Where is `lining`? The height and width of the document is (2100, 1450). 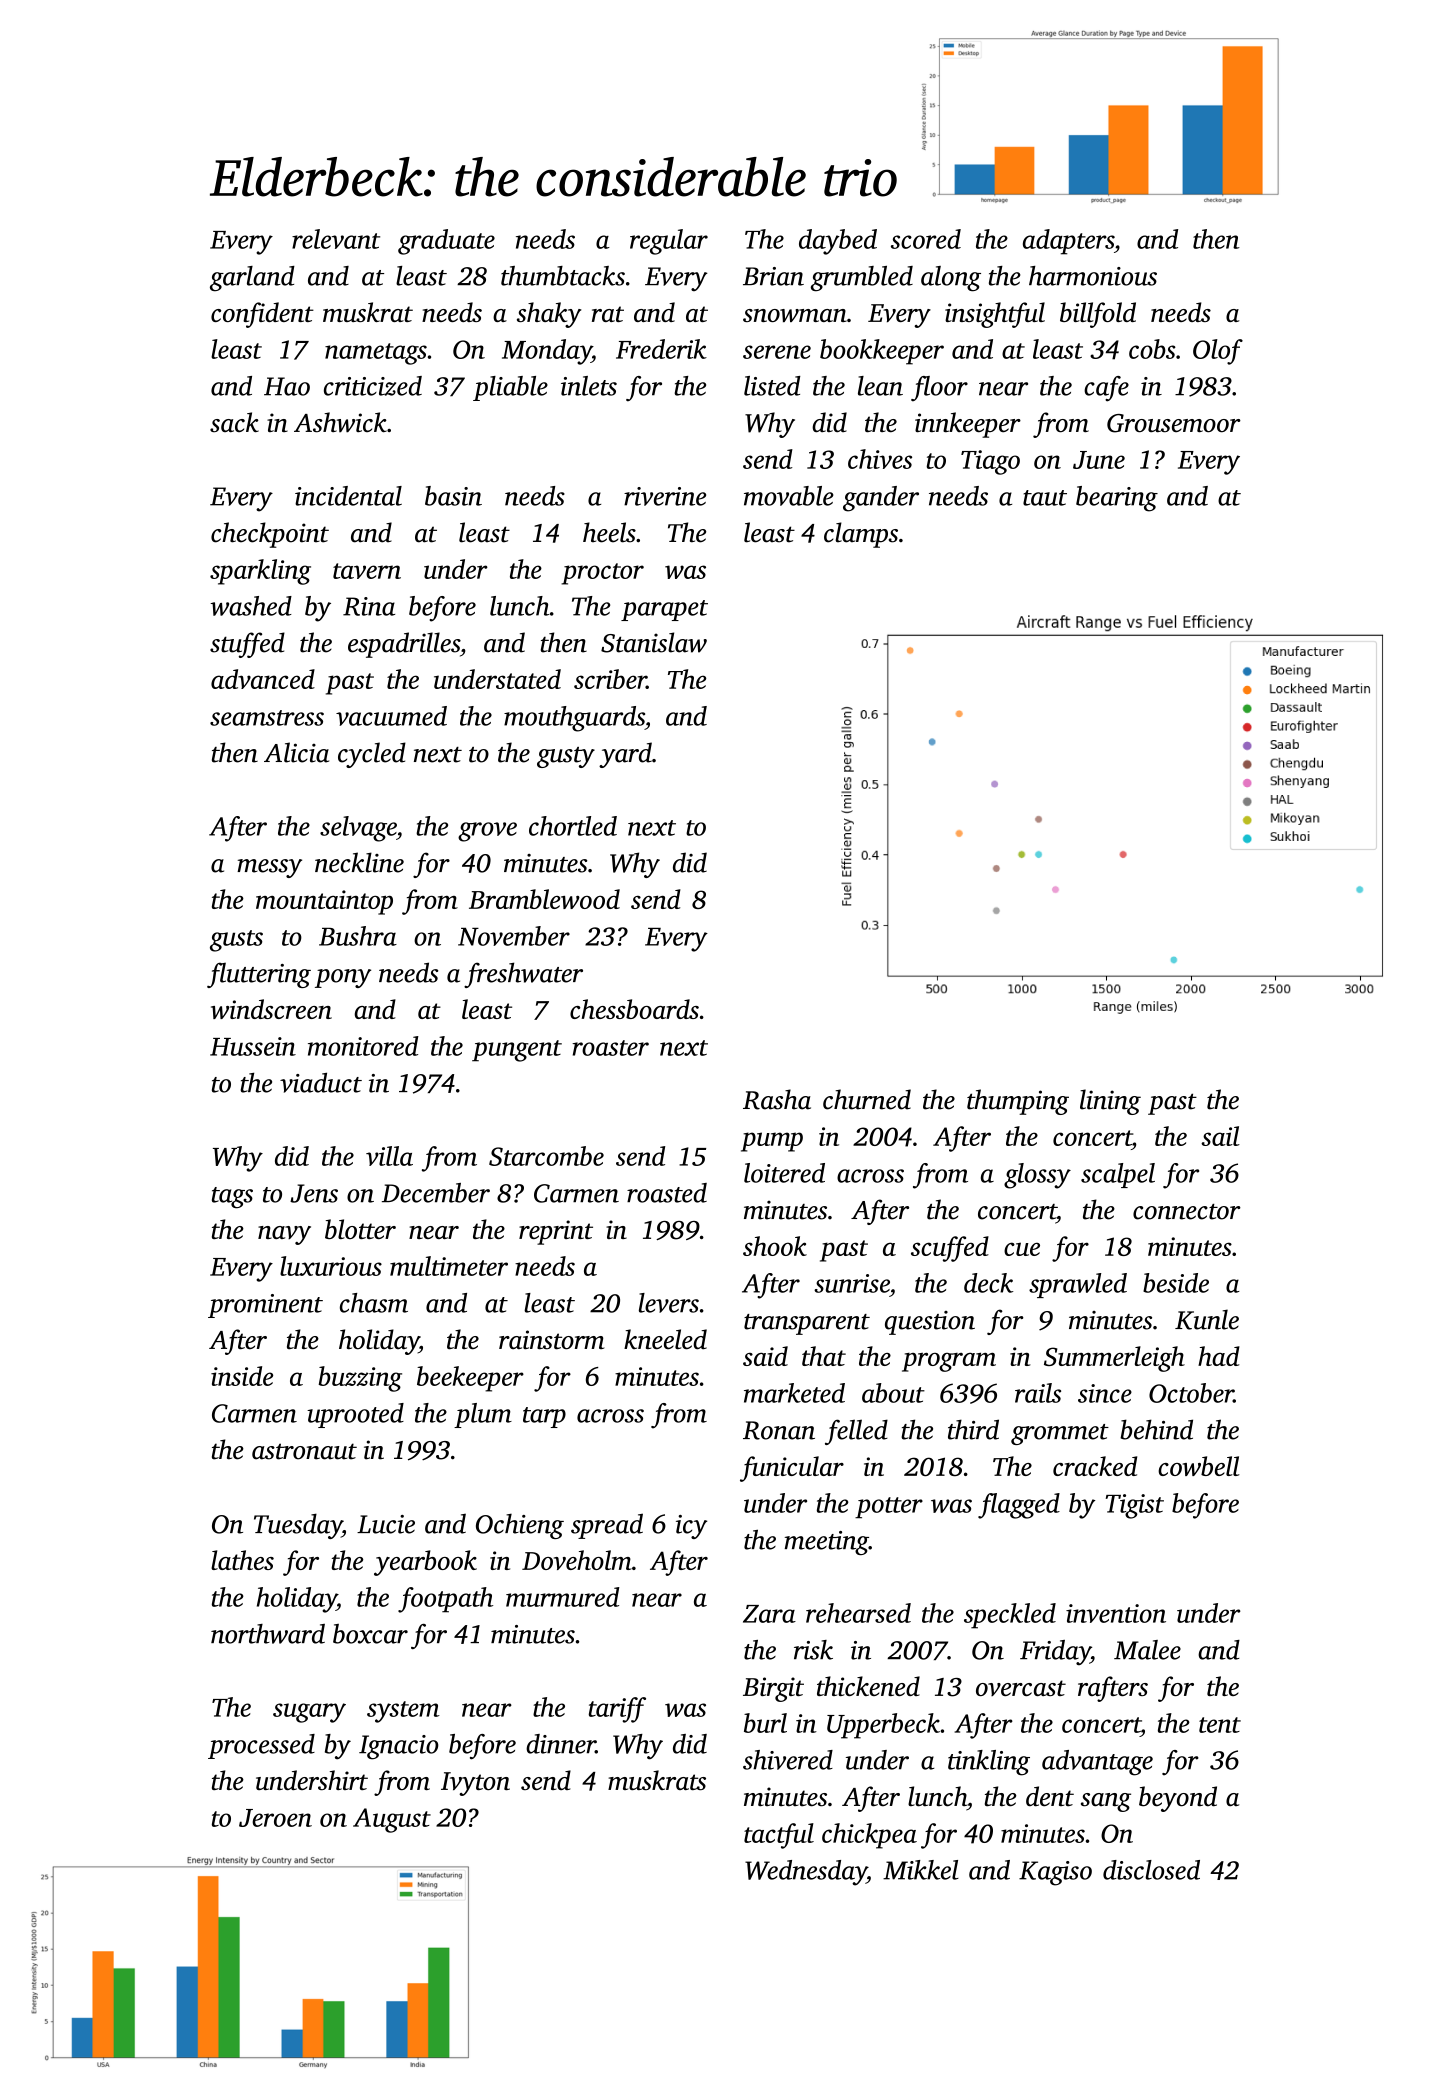
lining is located at coordinates (1110, 1102).
